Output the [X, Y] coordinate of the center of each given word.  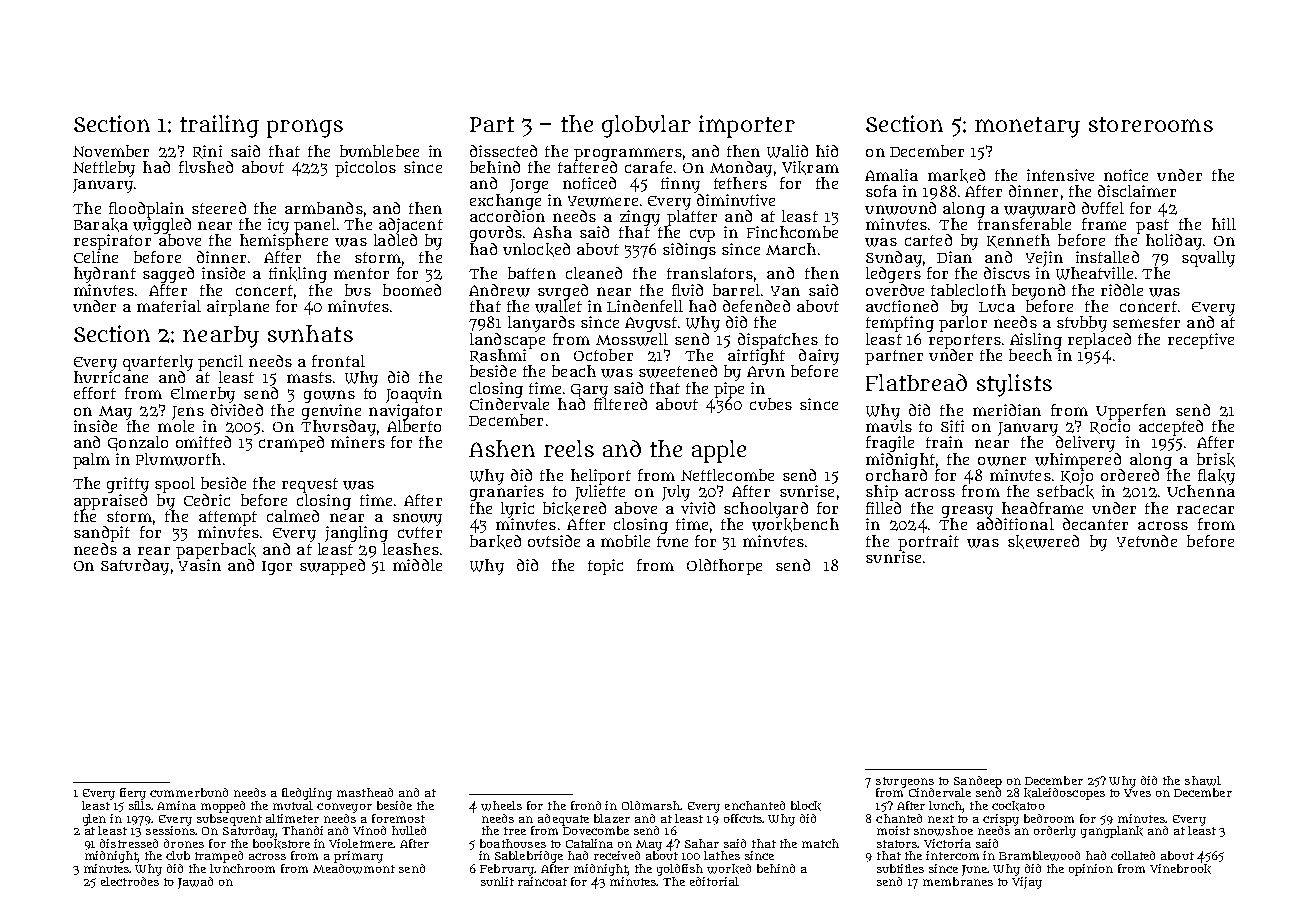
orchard [896, 475]
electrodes [130, 881]
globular [646, 126]
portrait [928, 543]
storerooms [1151, 124]
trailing [219, 126]
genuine [331, 412]
